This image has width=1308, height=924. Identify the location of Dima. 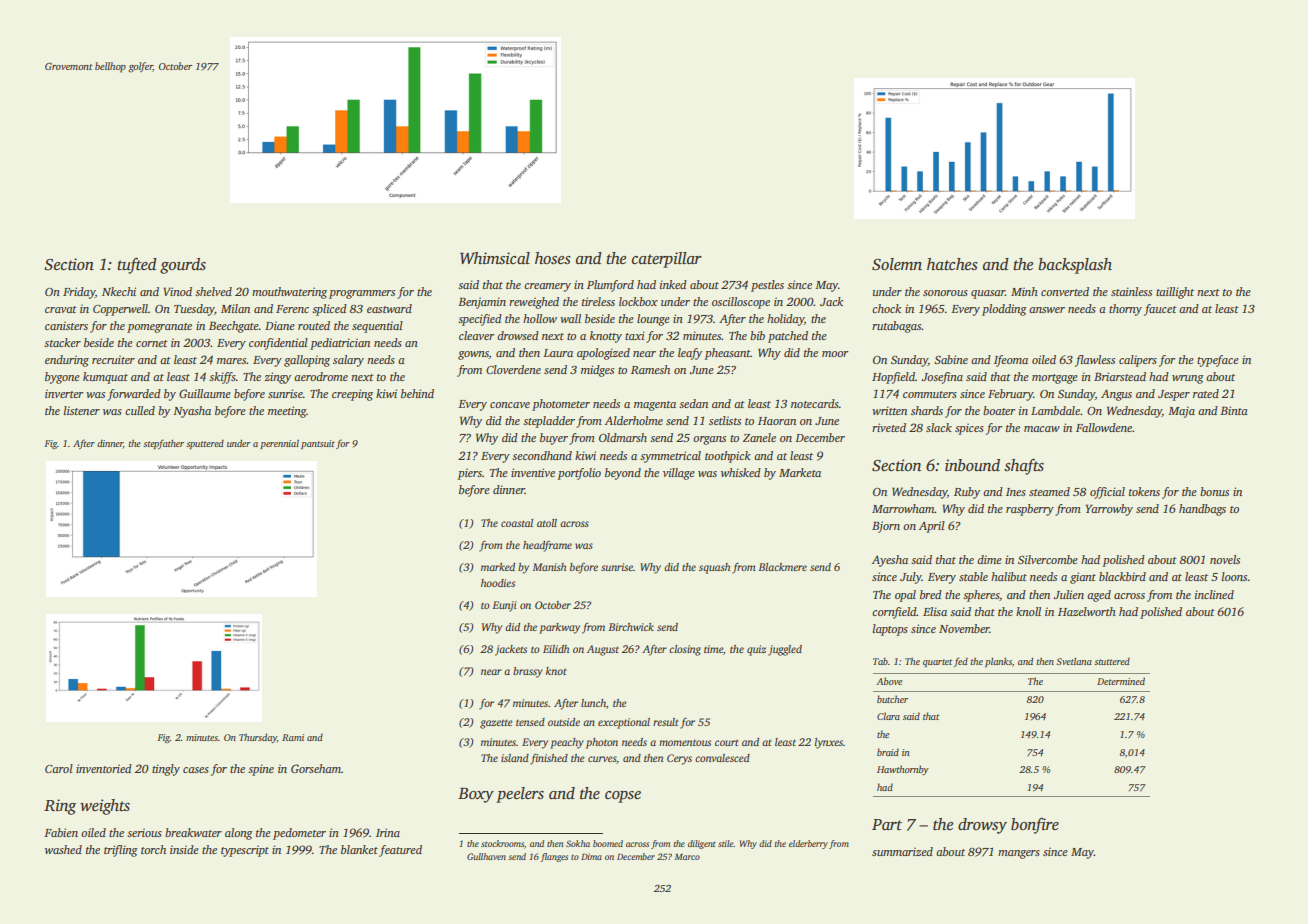
(591, 856).
